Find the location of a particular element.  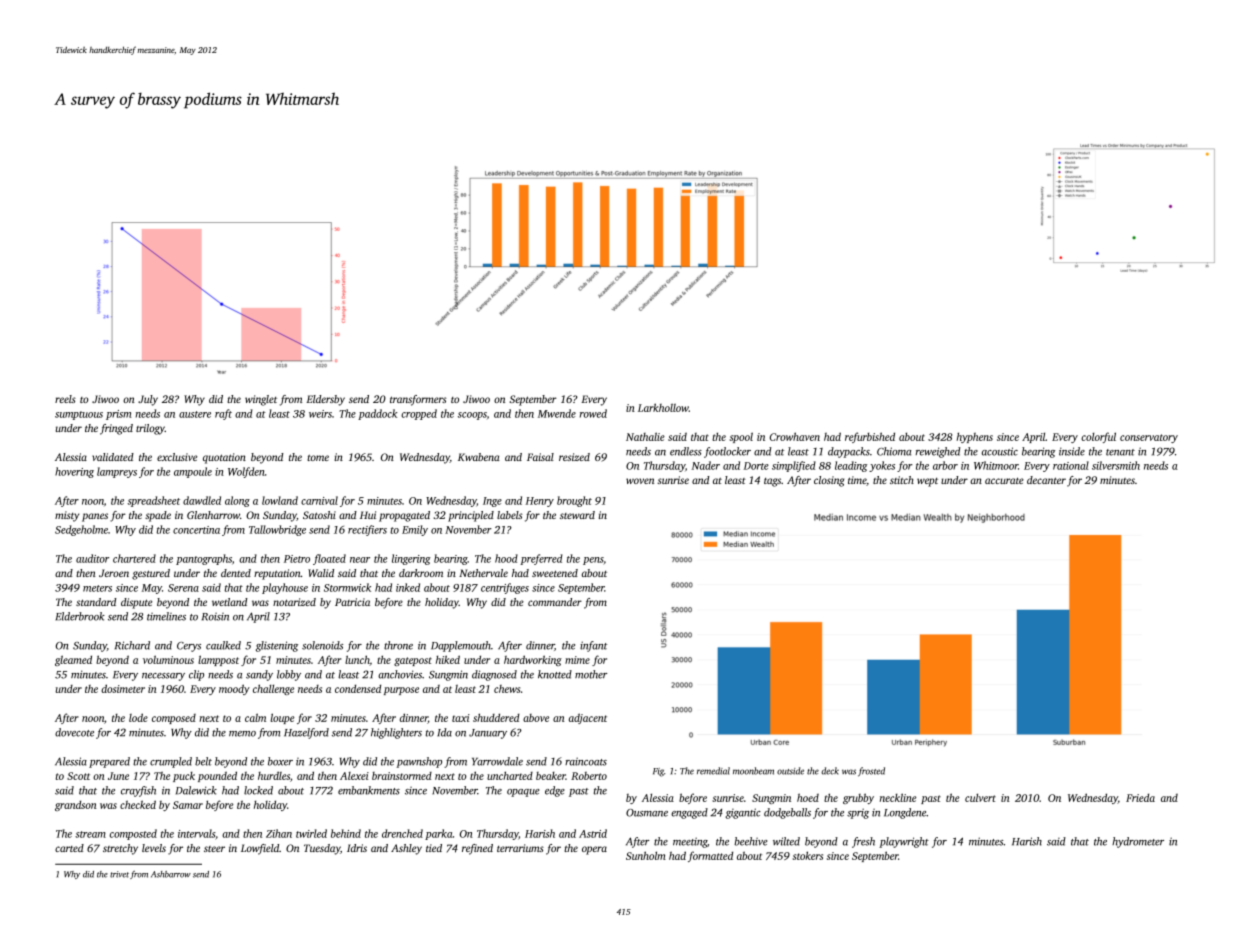

raincoats is located at coordinates (586, 761).
